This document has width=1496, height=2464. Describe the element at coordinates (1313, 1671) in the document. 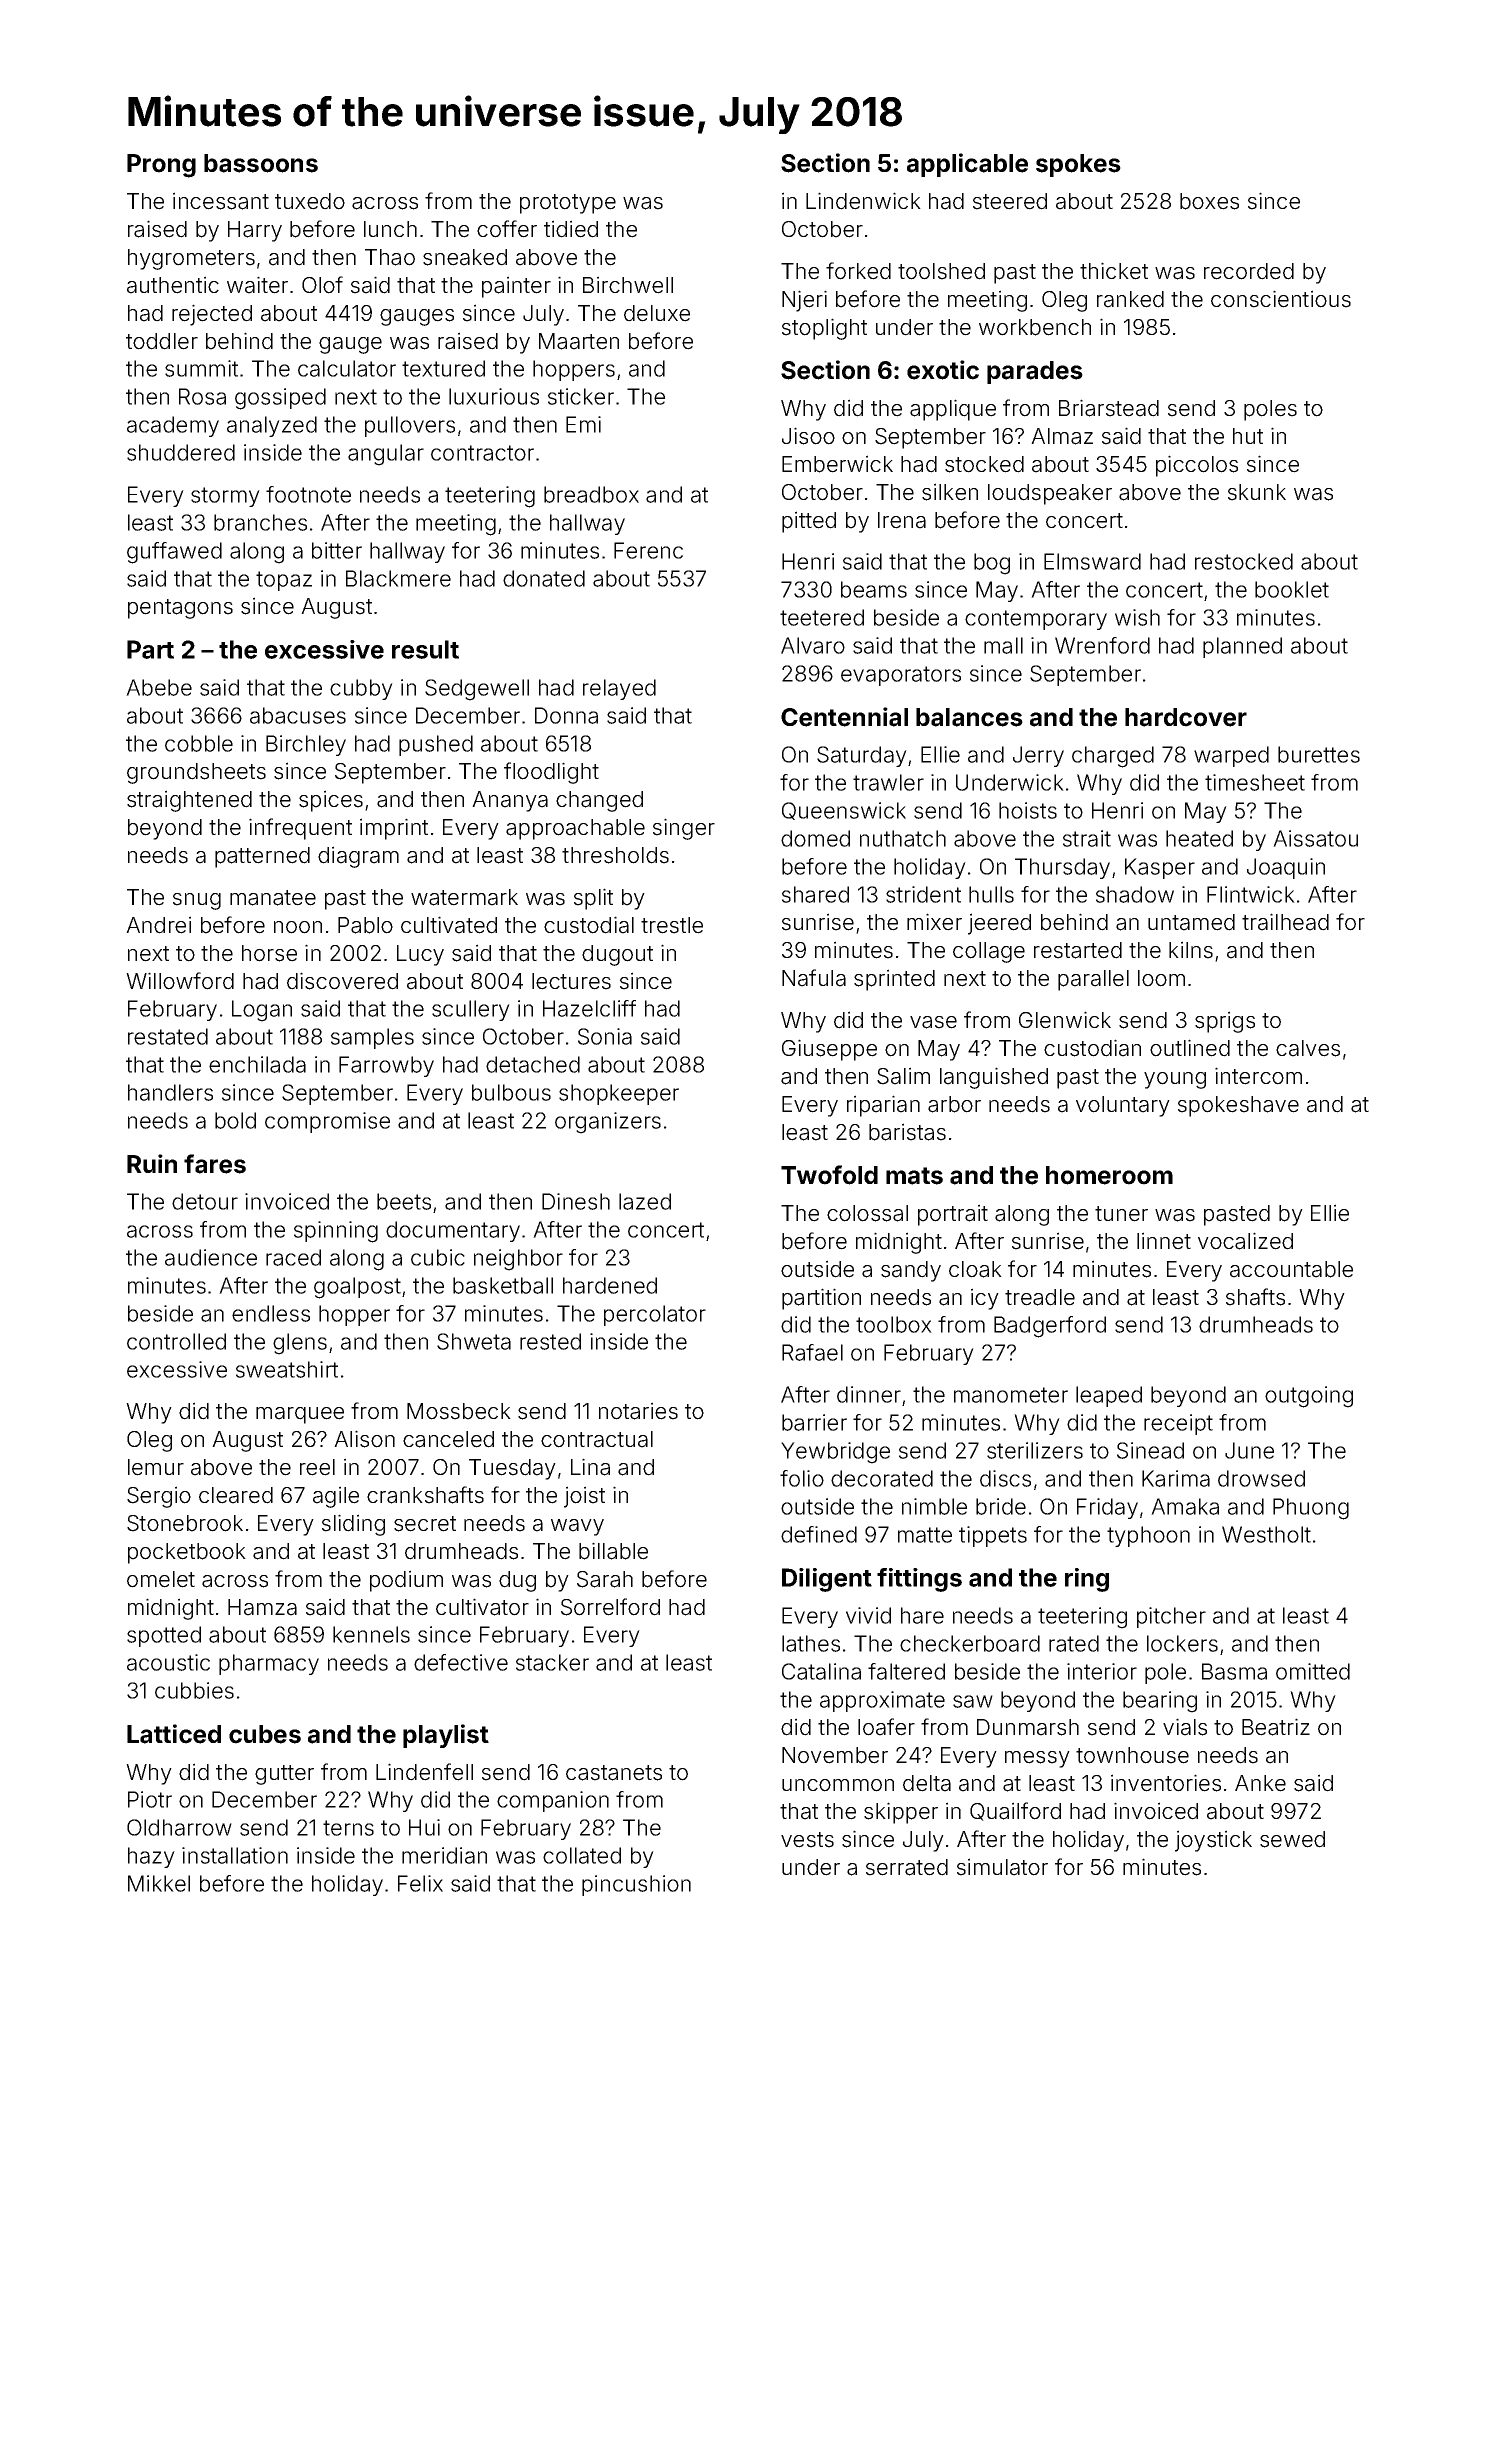

I see `omitted` at that location.
